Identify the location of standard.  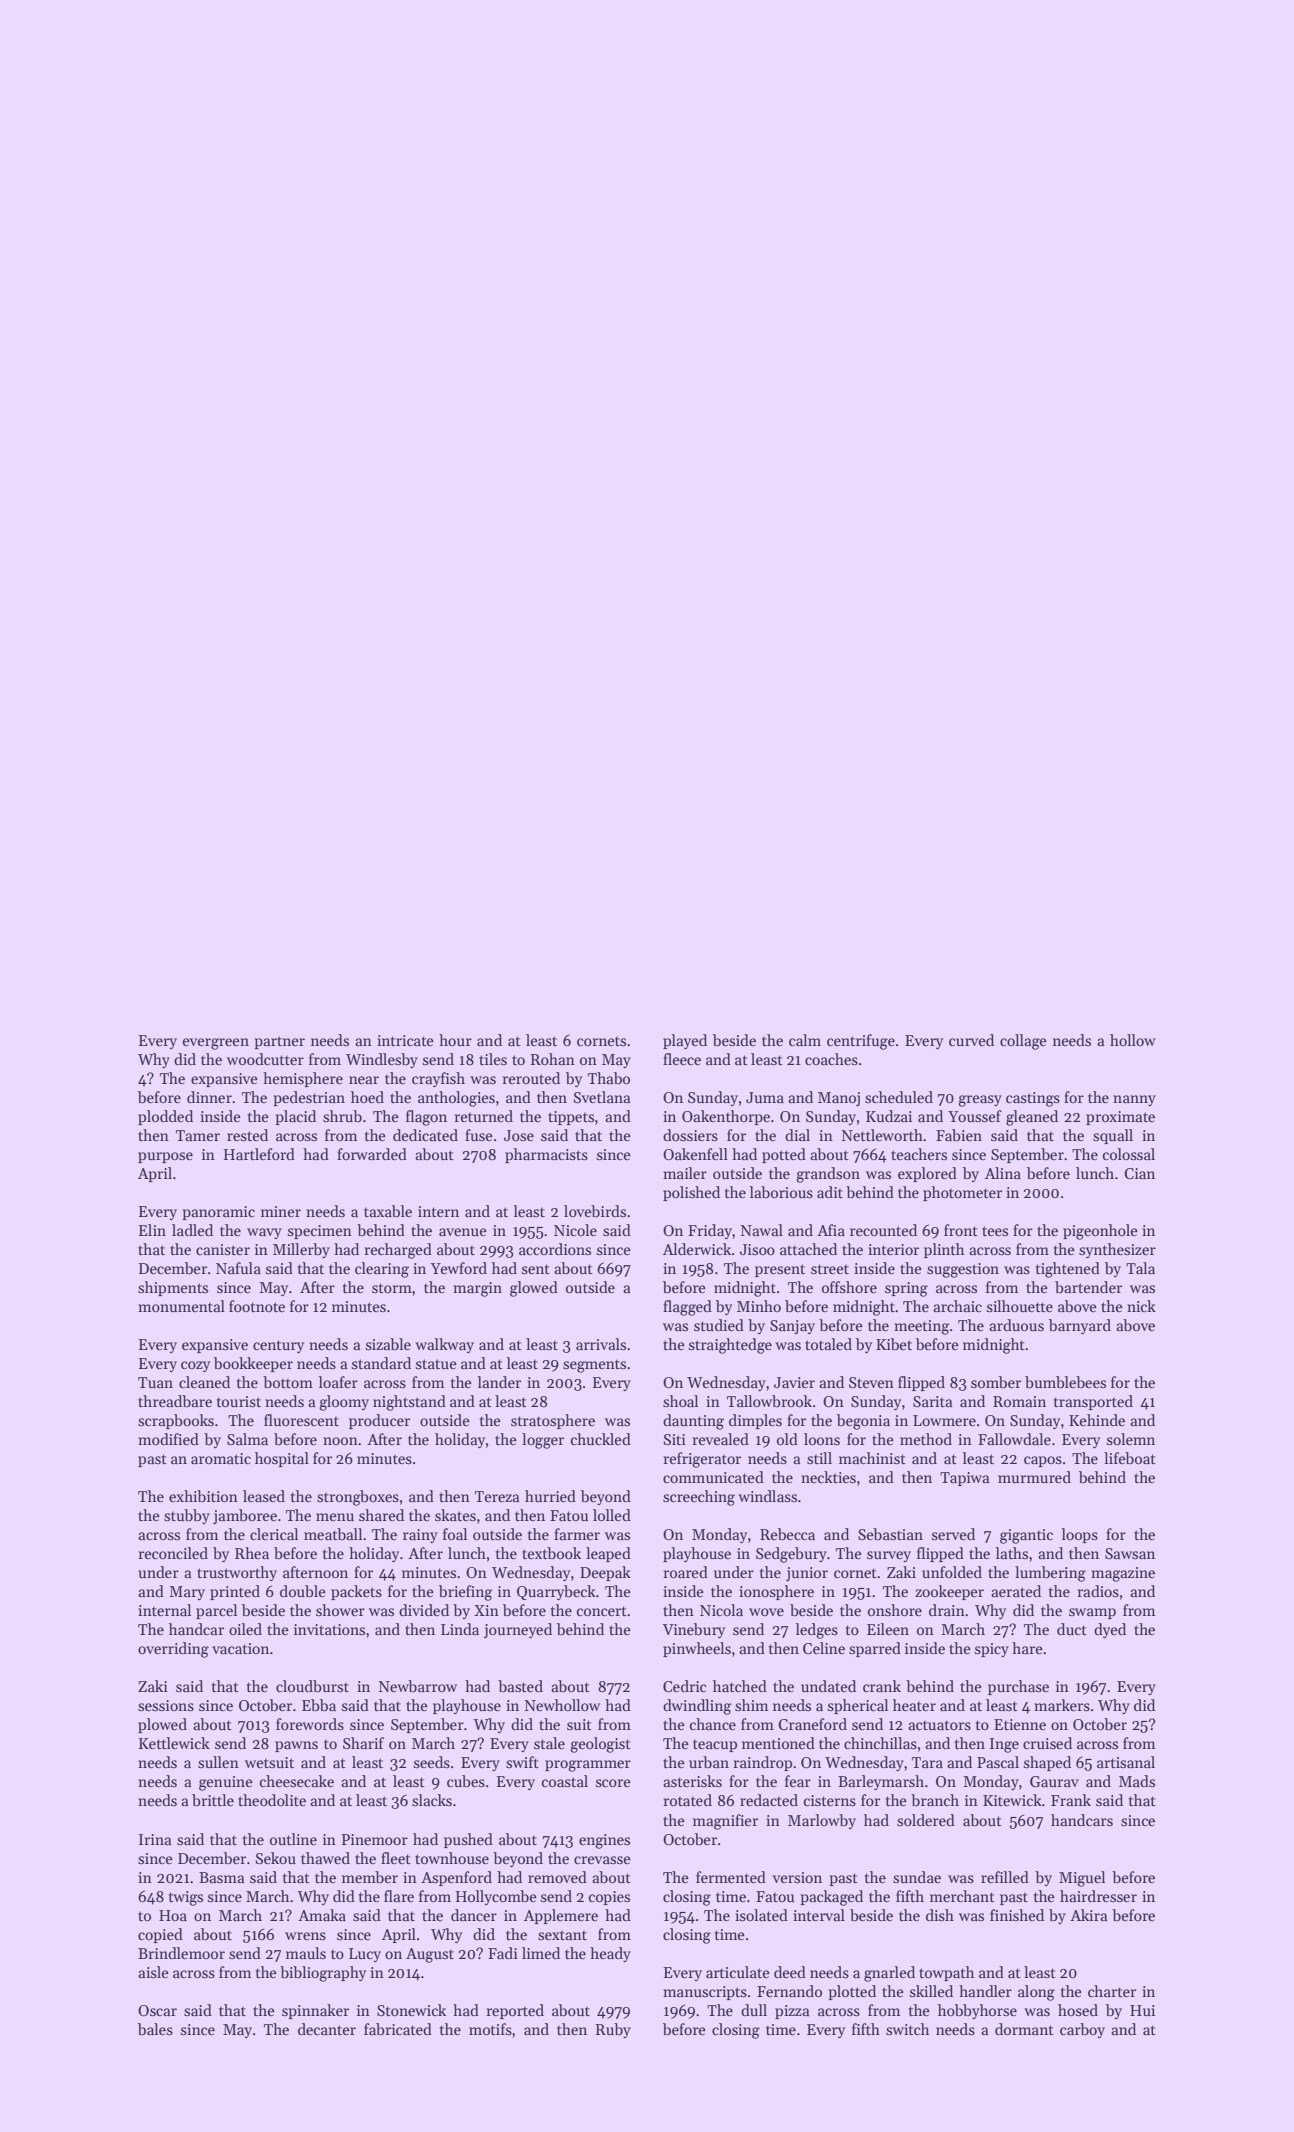
(381, 1363).
